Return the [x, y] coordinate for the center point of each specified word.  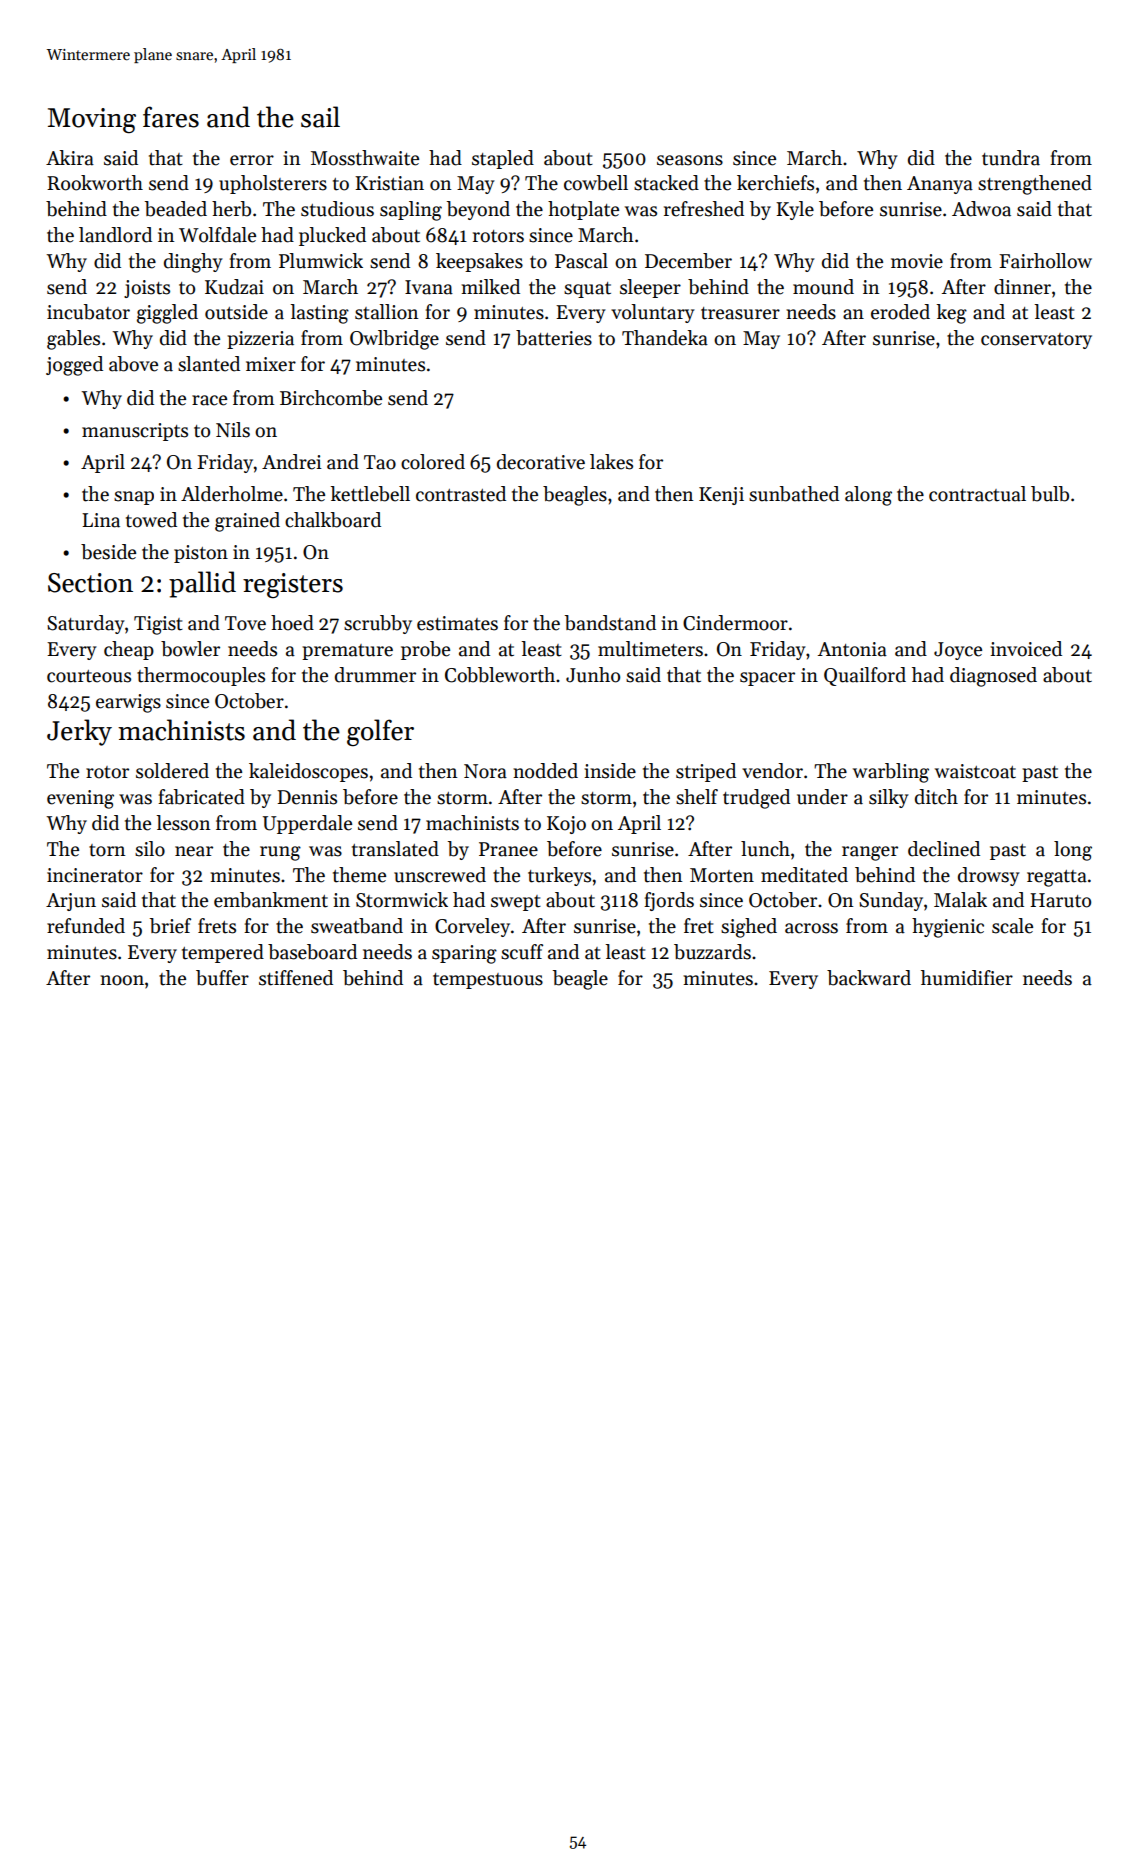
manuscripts [135, 432]
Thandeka [665, 338]
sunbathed [794, 494]
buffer [222, 978]
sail [320, 117]
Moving [92, 120]
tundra [1011, 158]
